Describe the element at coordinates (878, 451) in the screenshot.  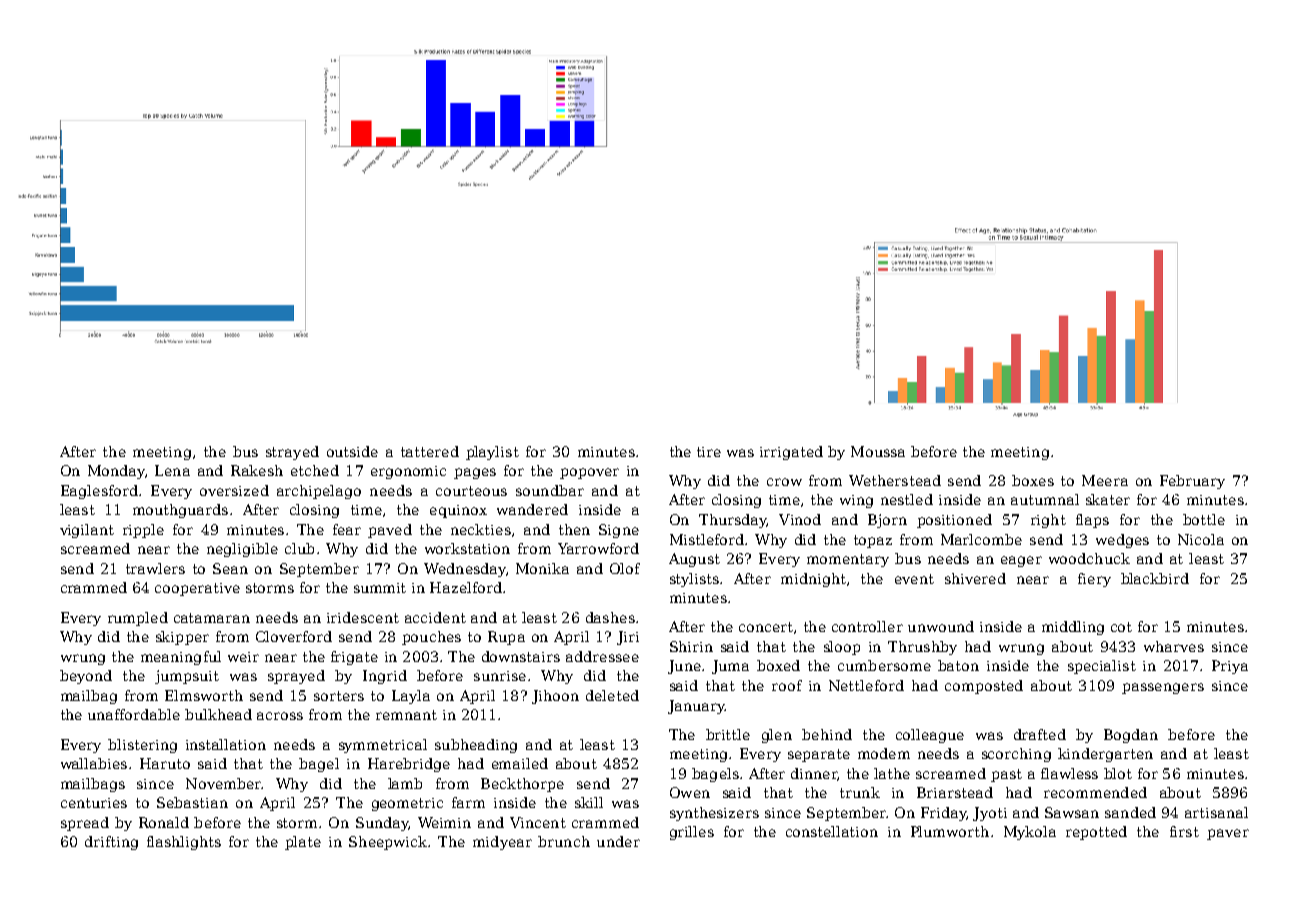
I see `Moussa` at that location.
